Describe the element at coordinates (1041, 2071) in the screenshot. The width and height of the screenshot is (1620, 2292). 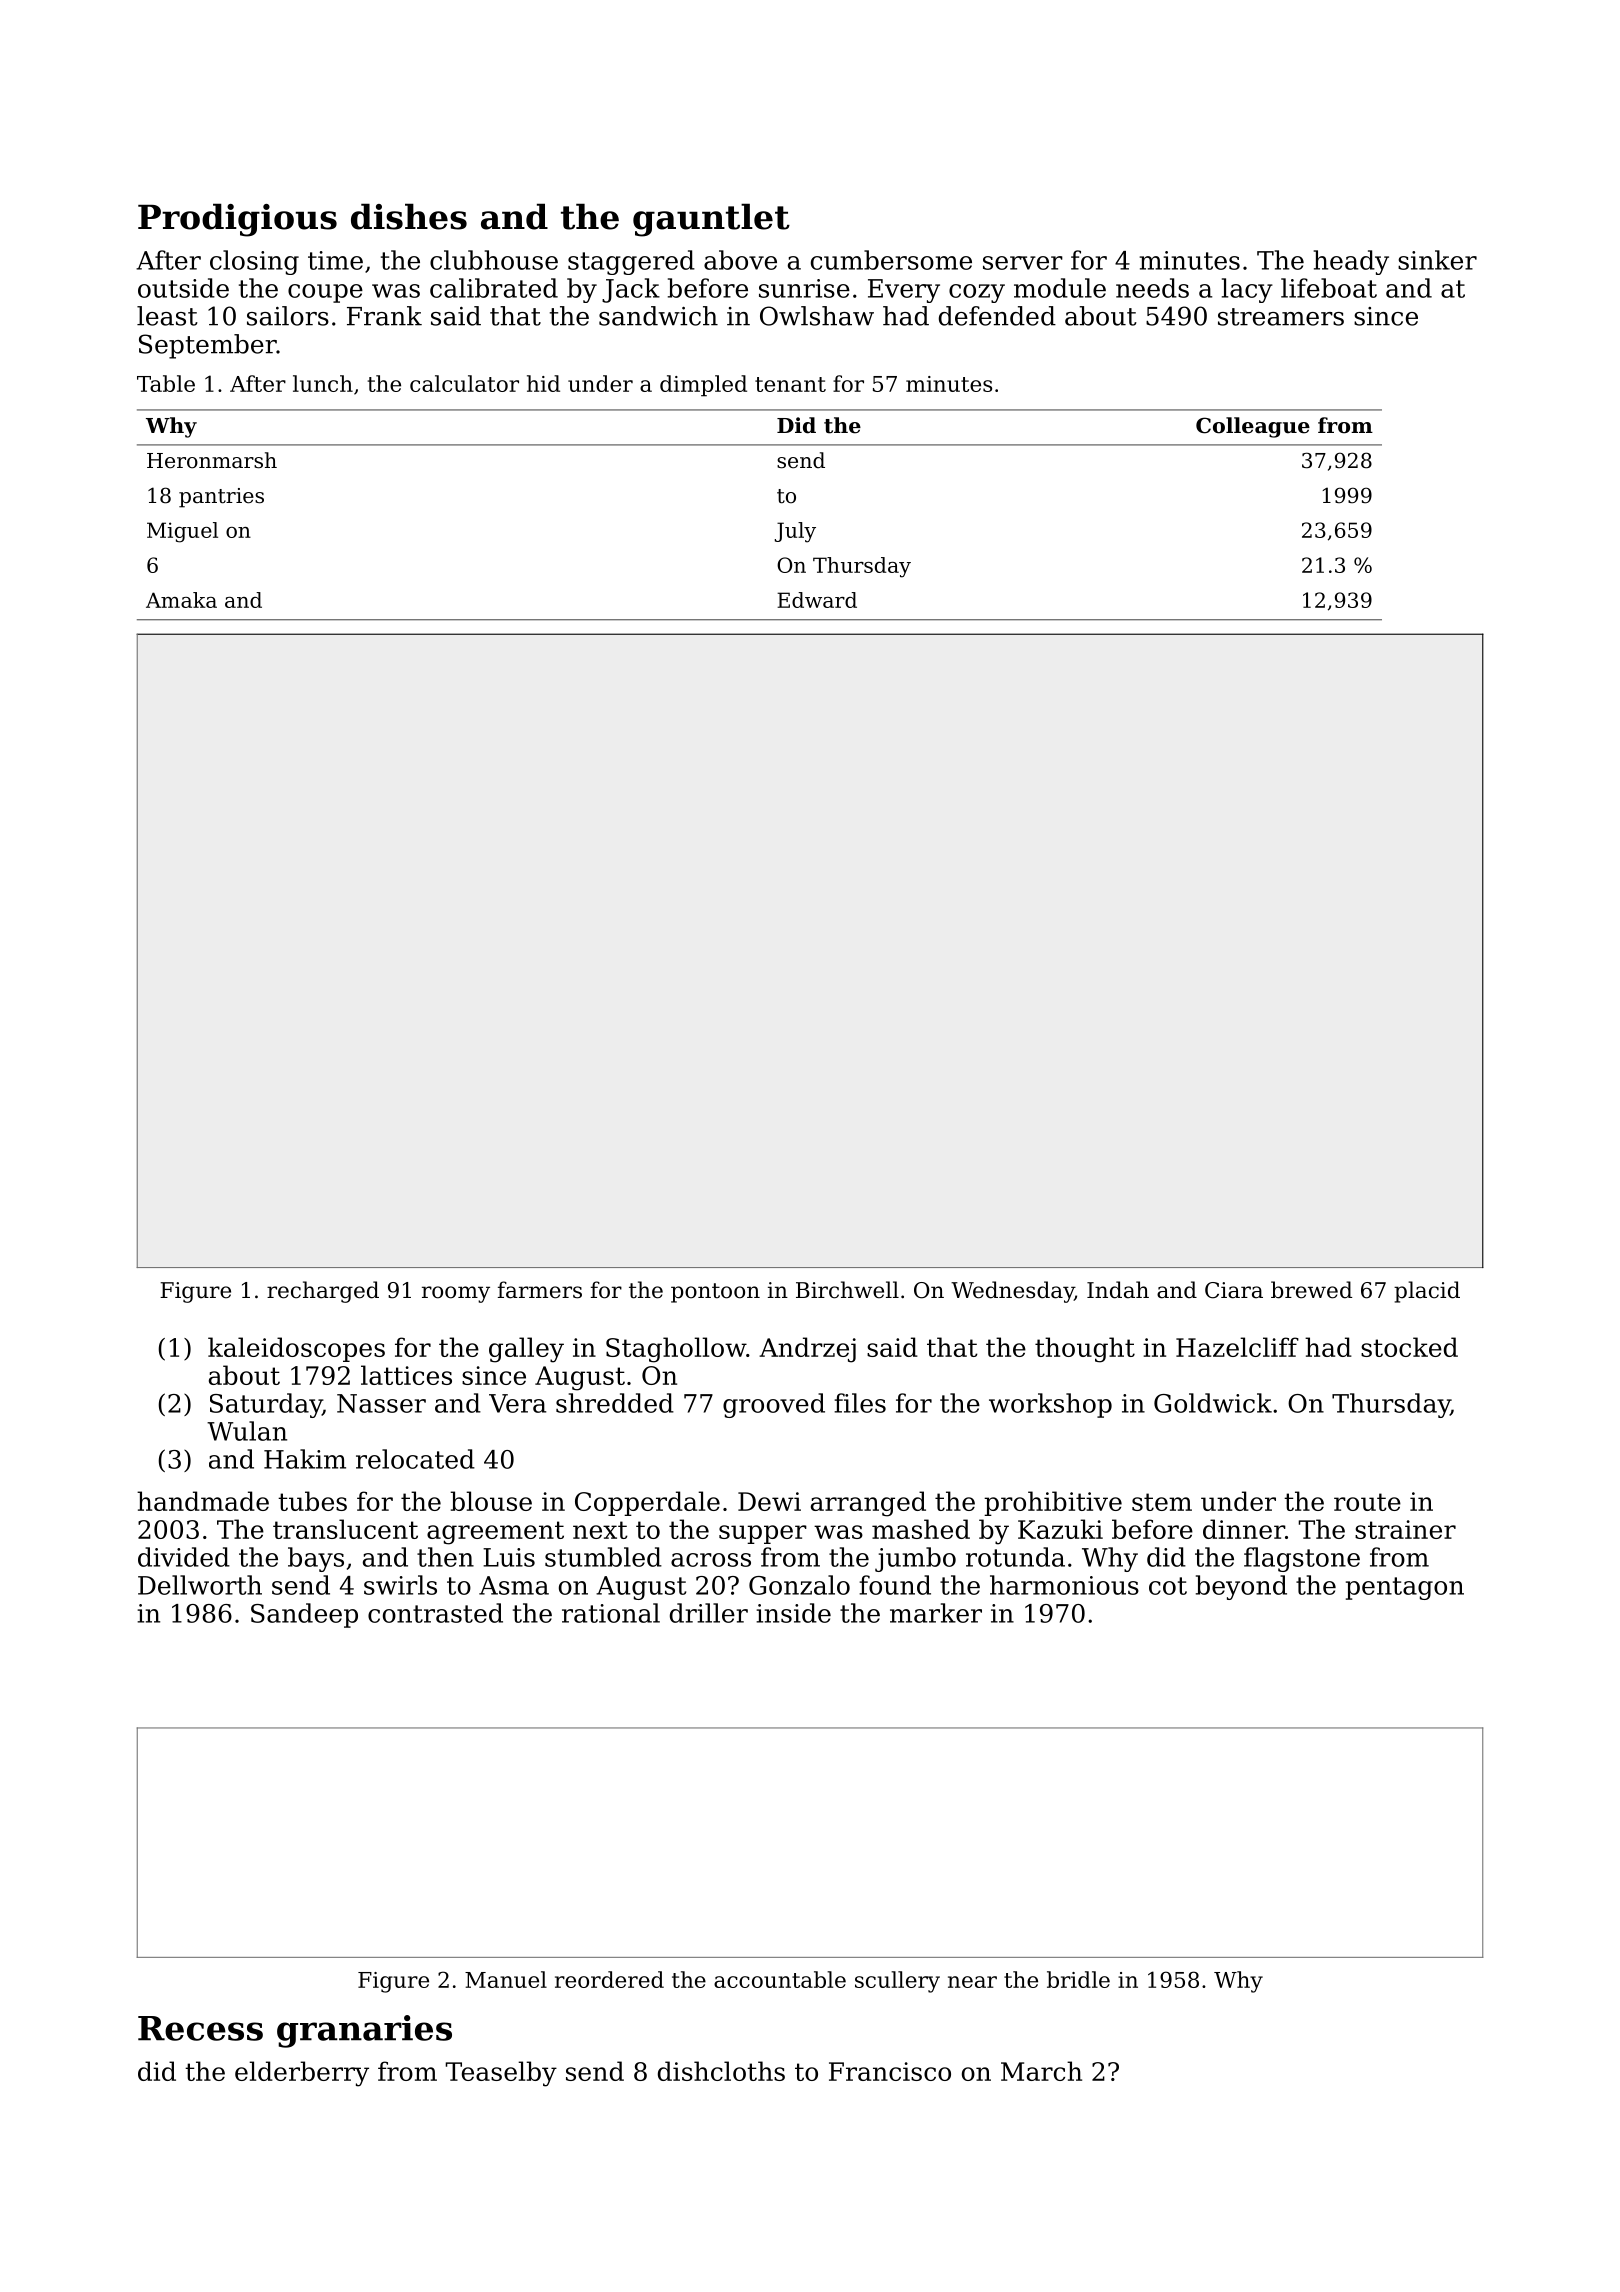
I see `March` at that location.
